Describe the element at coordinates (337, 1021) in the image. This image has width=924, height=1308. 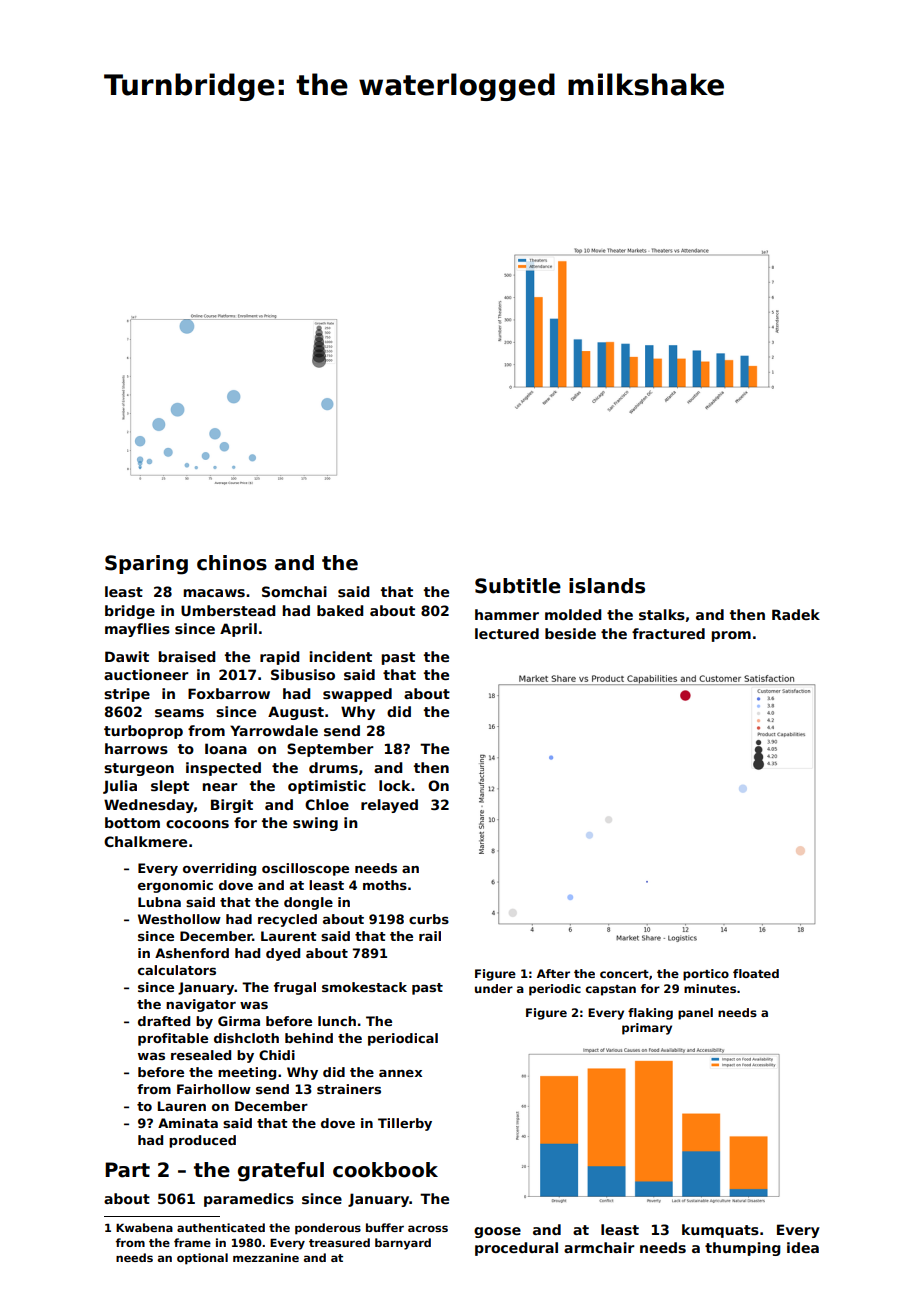
I see `lunch` at that location.
